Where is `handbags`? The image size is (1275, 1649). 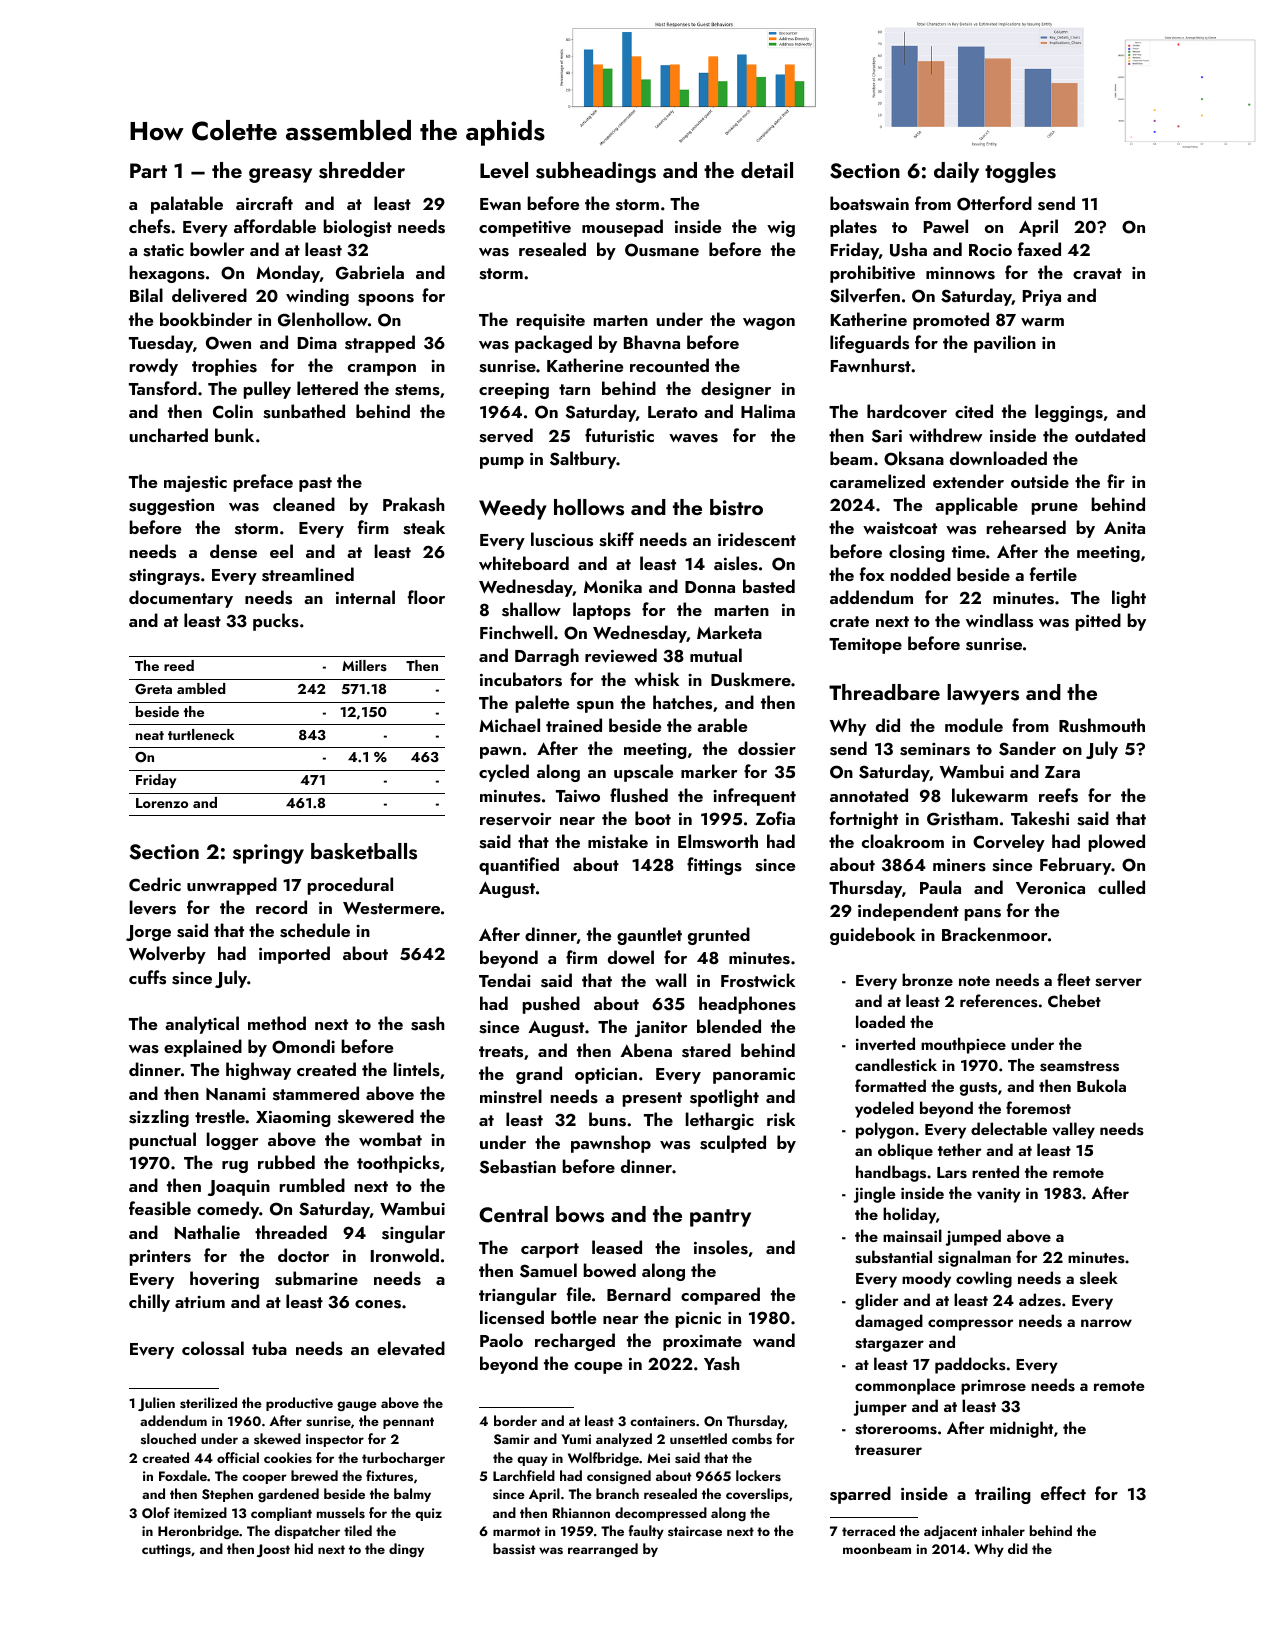
handbags is located at coordinates (891, 1173).
